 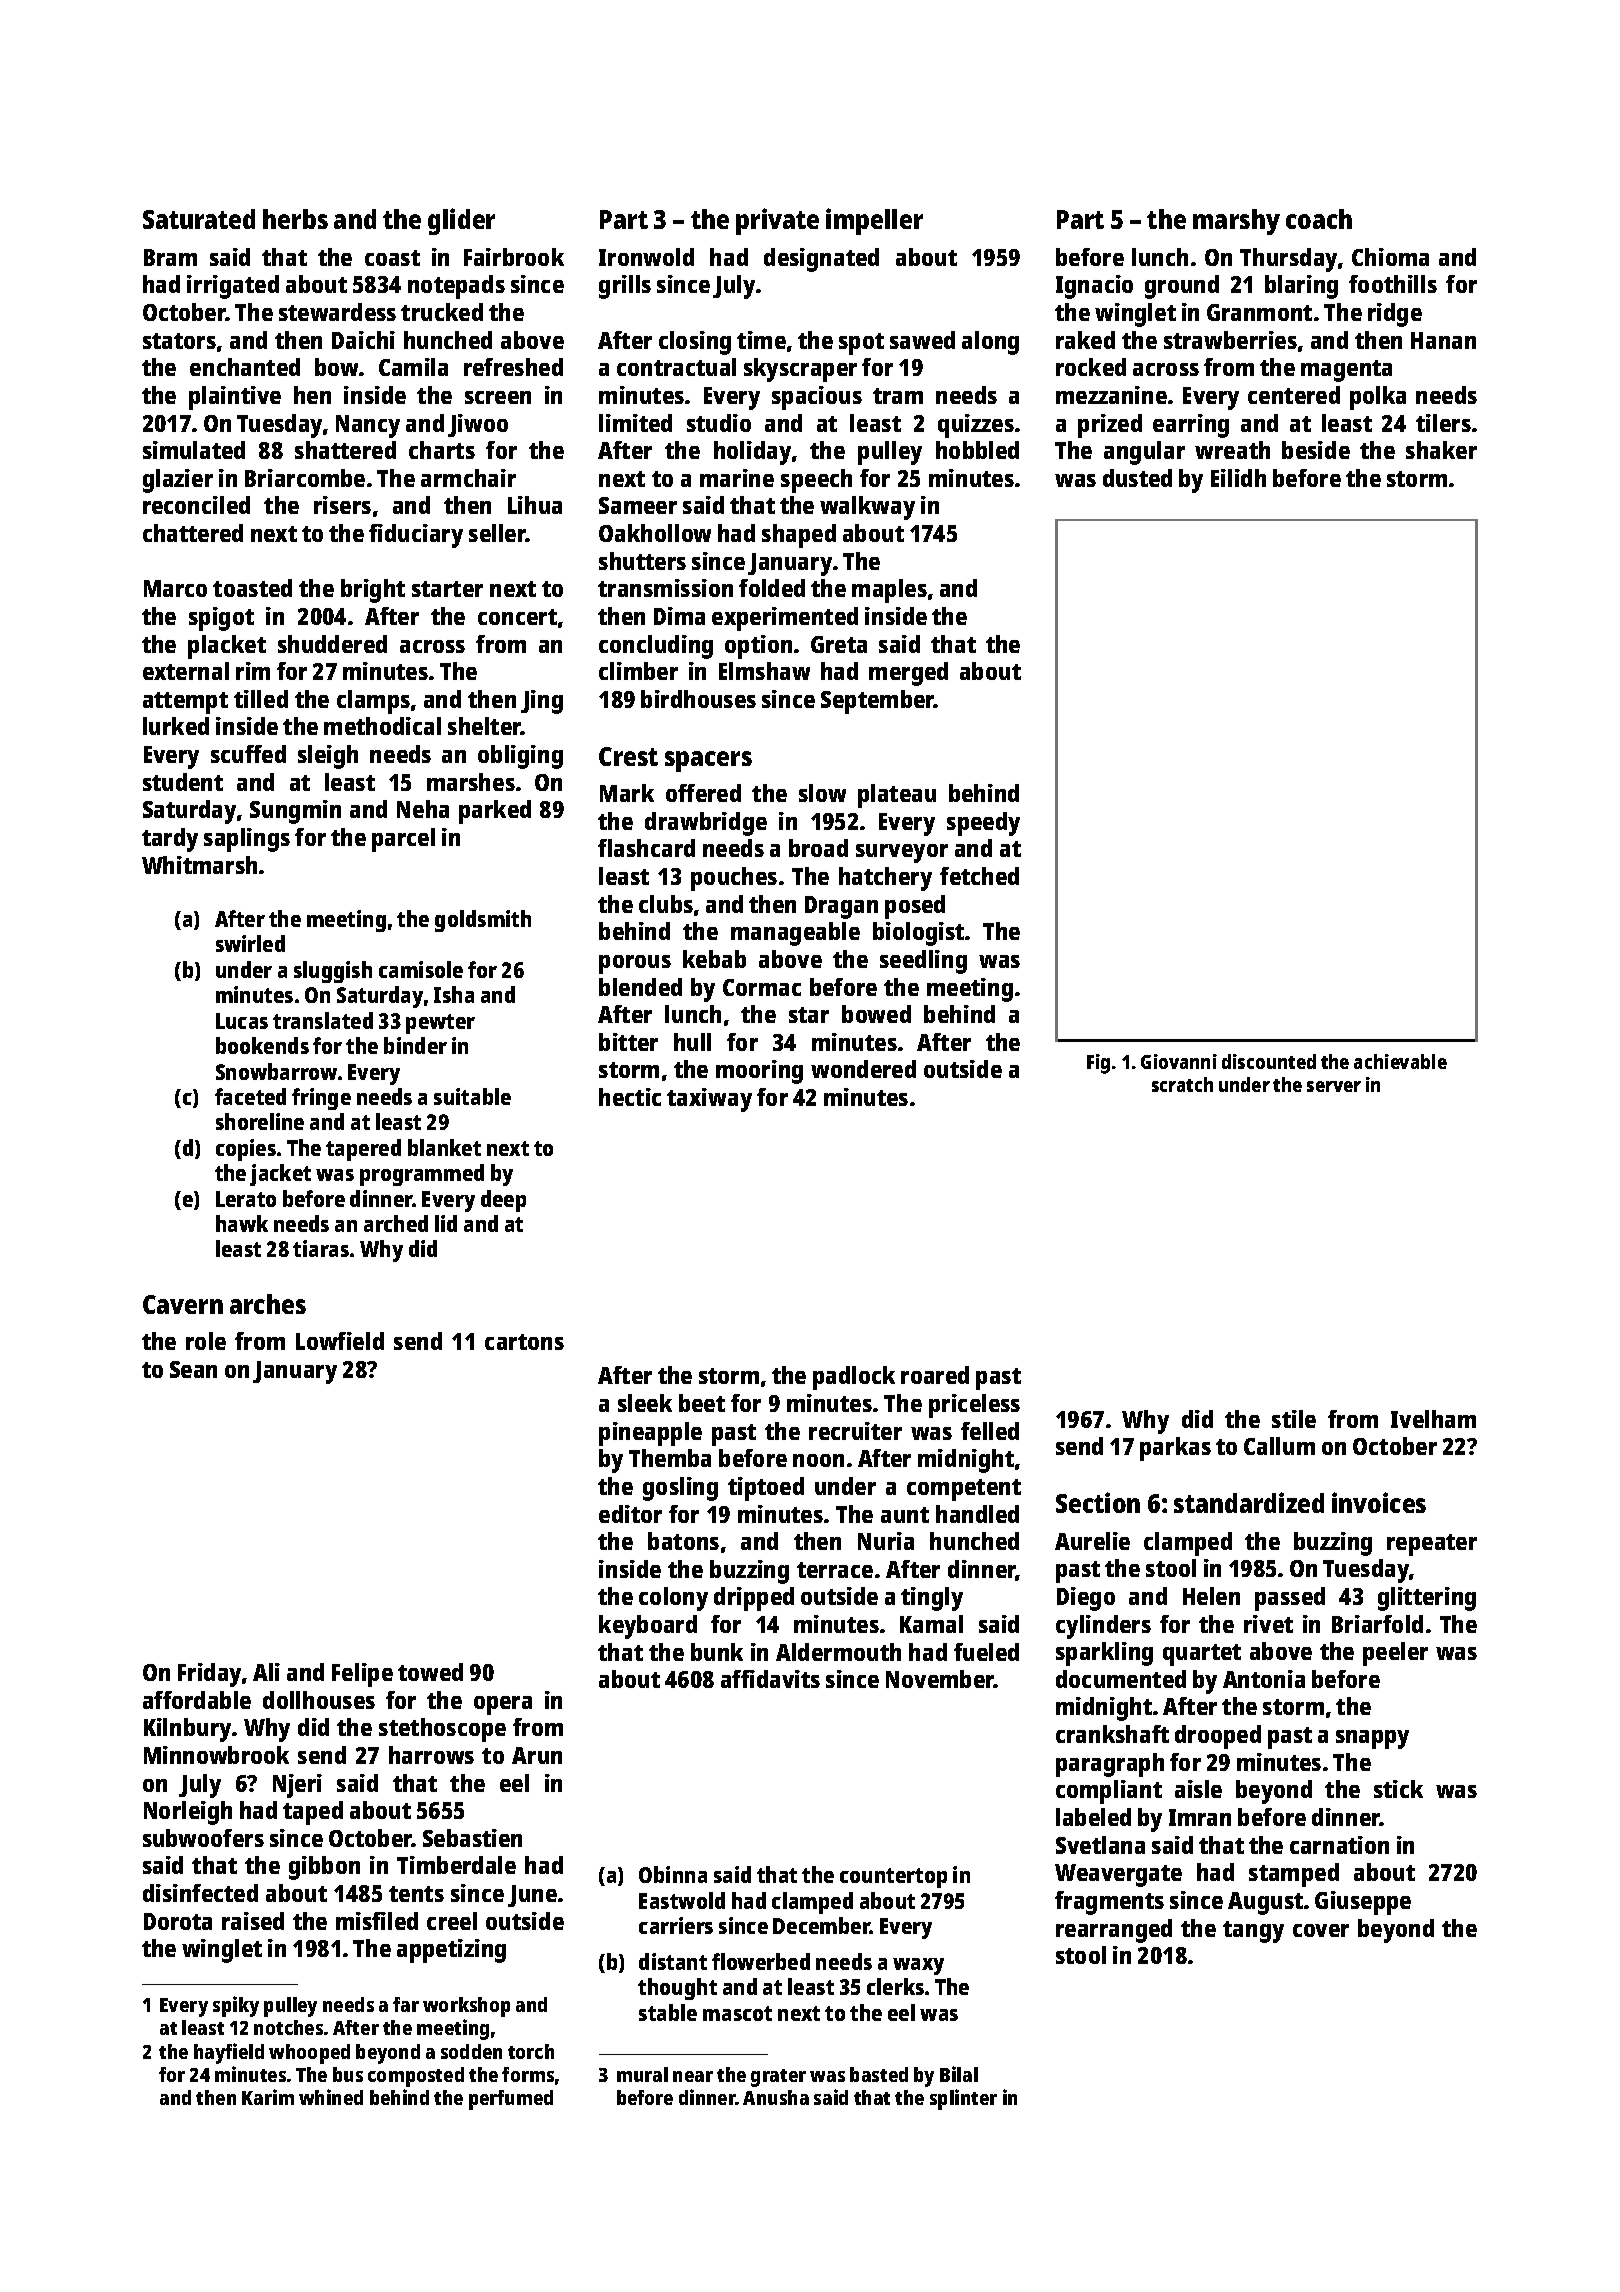 I want to click on Diego, so click(x=1086, y=1599).
